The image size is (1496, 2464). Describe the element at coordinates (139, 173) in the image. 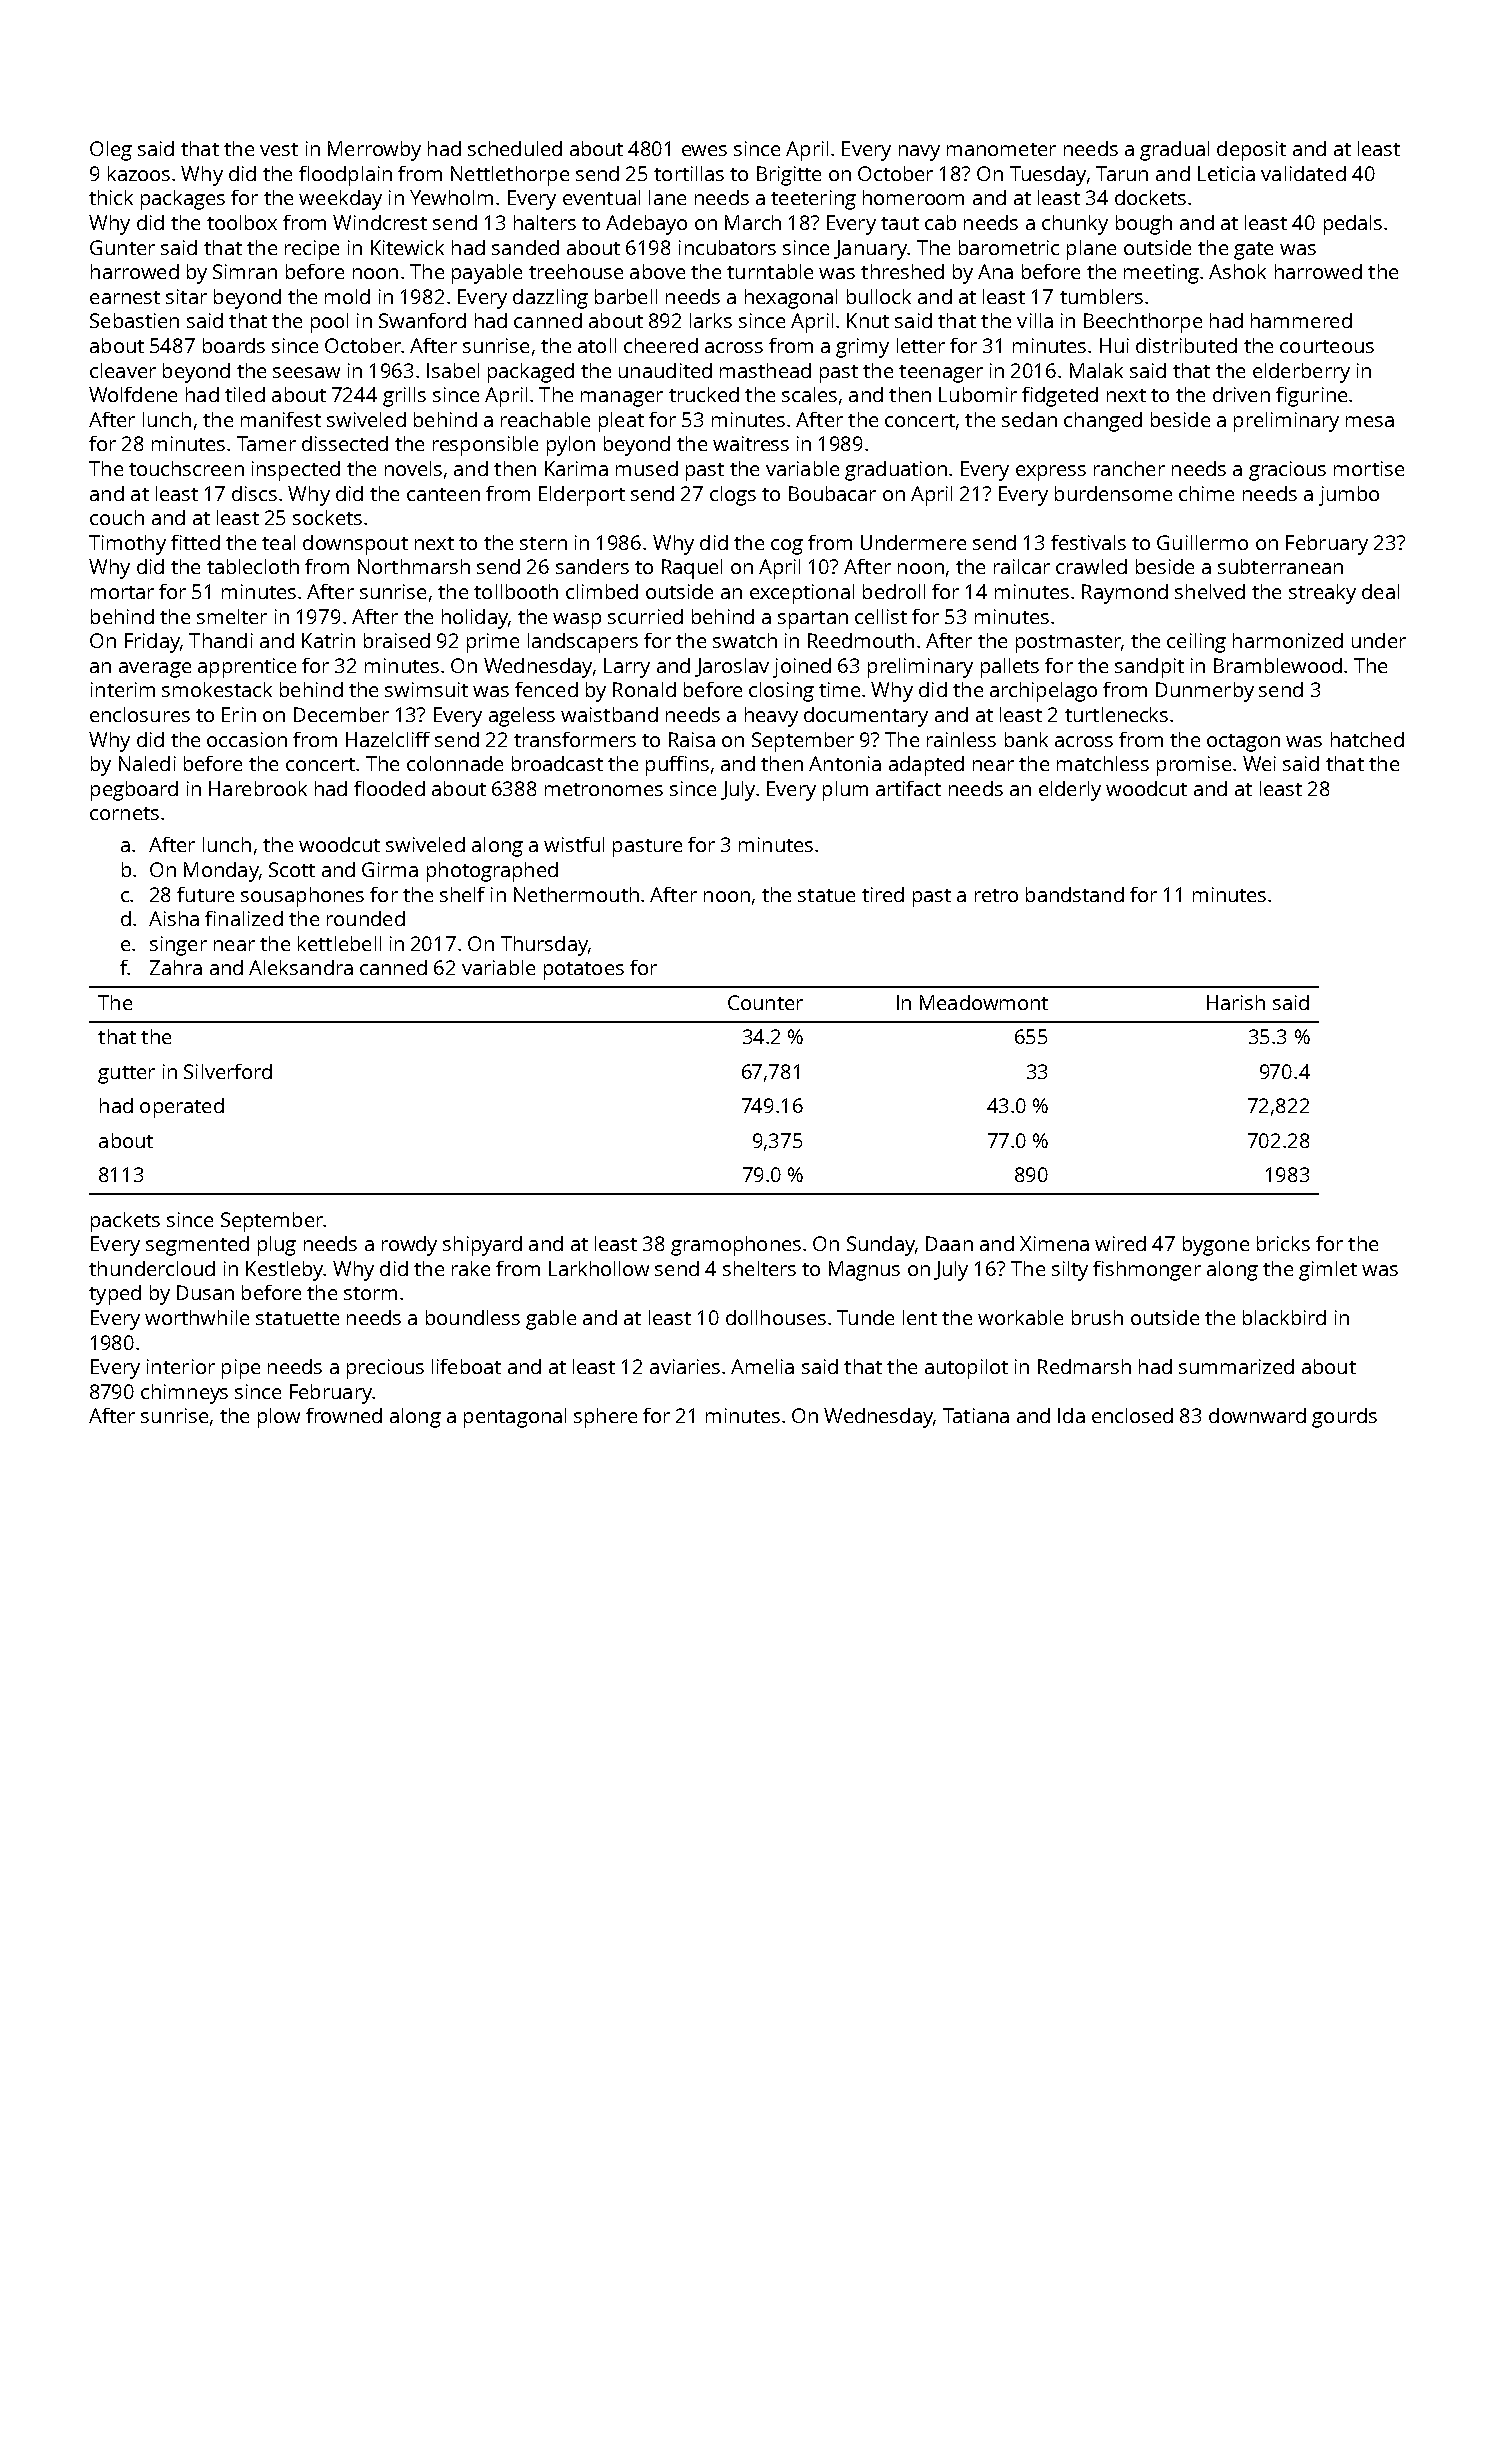

I see `kazoos` at that location.
